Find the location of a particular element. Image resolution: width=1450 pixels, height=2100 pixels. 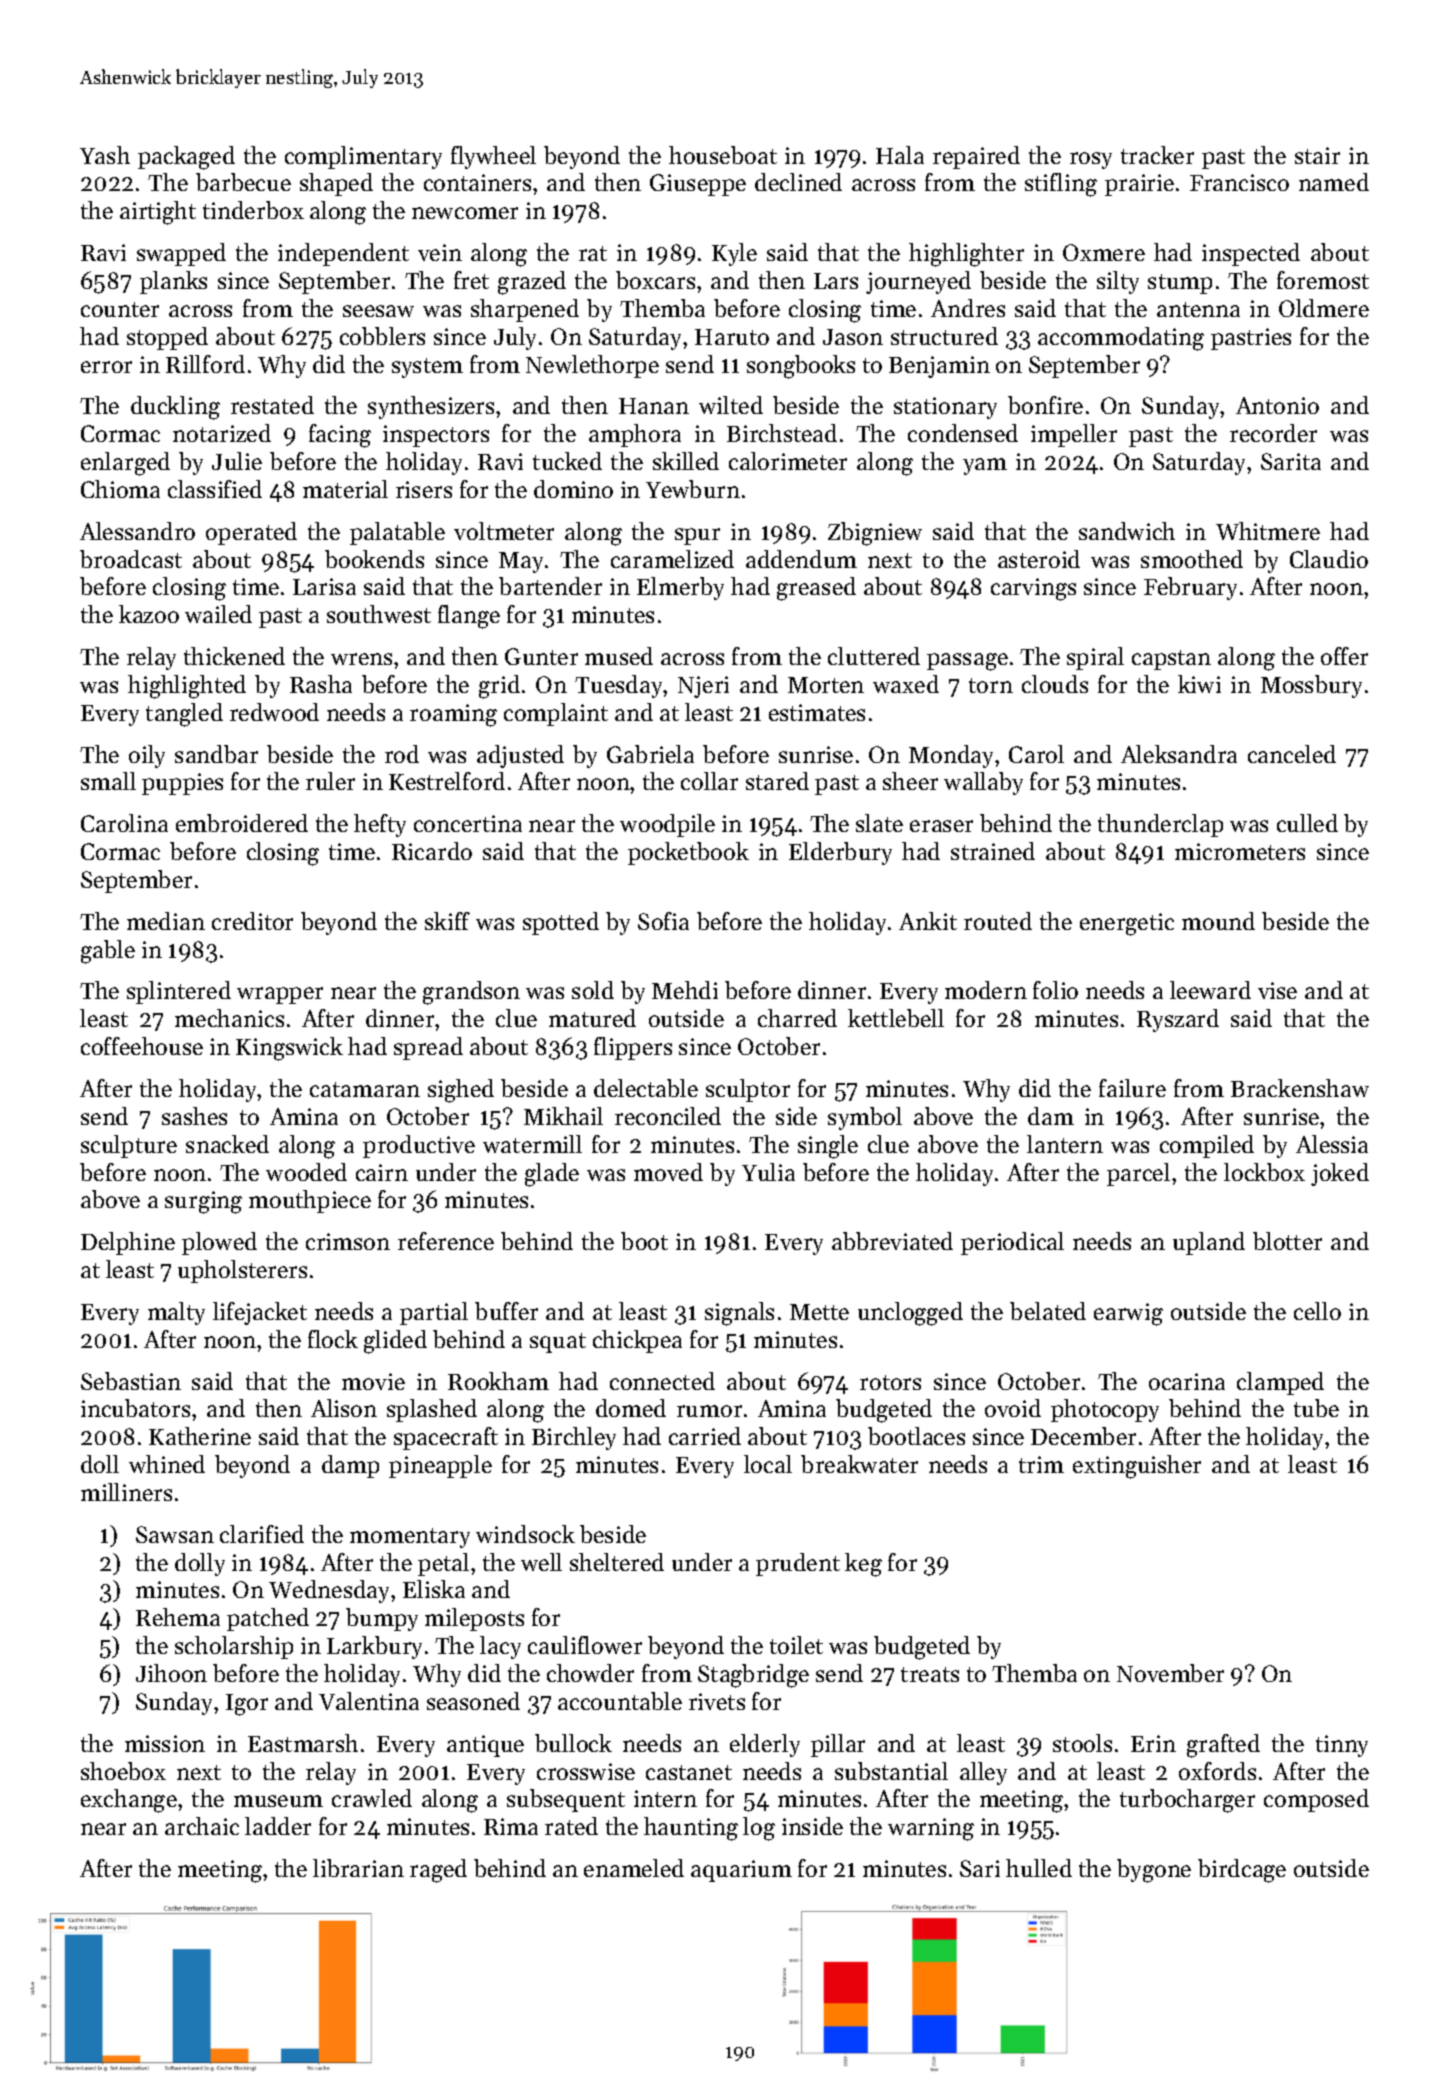

stared is located at coordinates (777, 781).
